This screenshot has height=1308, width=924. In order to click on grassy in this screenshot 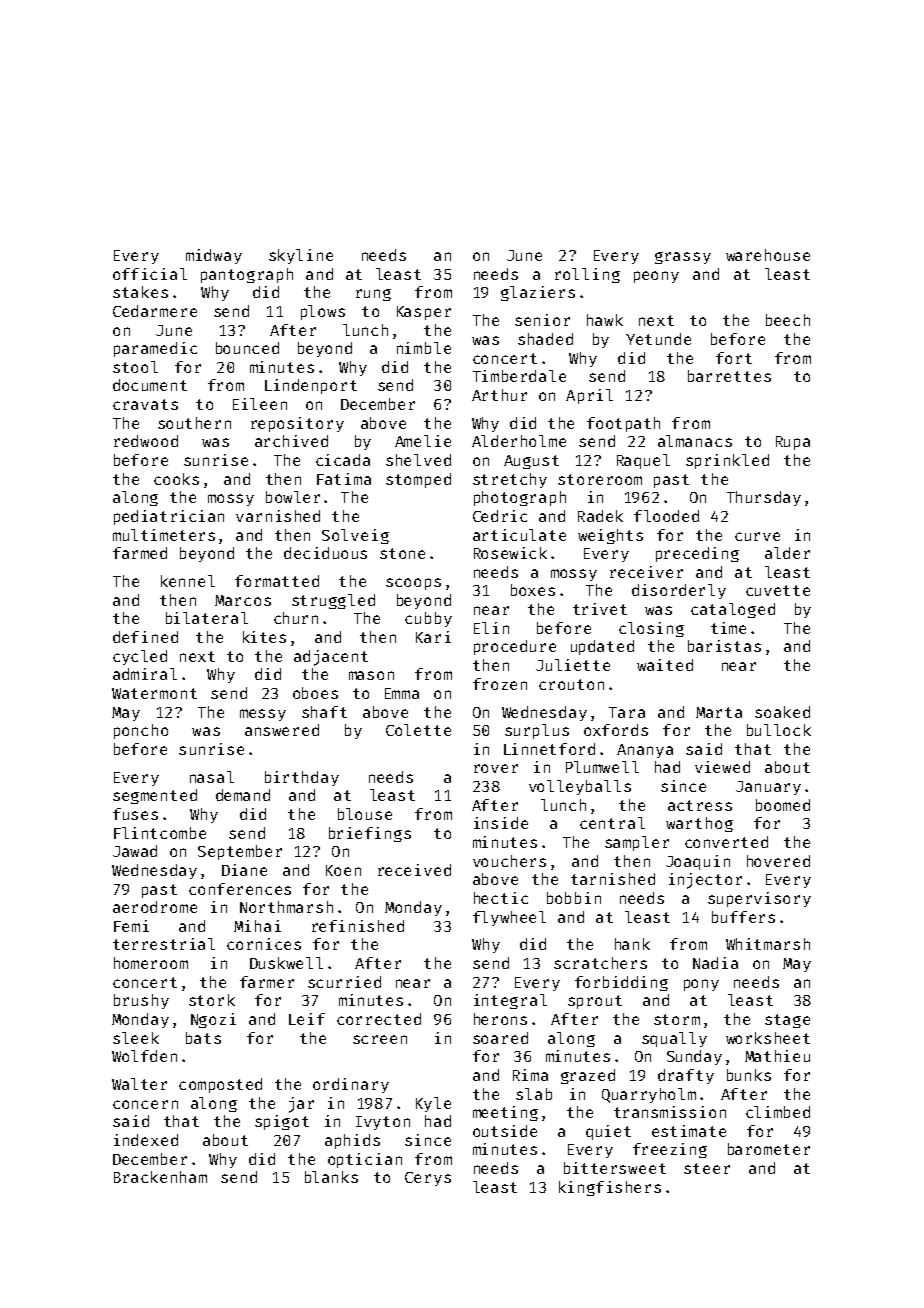, I will do `click(683, 258)`.
